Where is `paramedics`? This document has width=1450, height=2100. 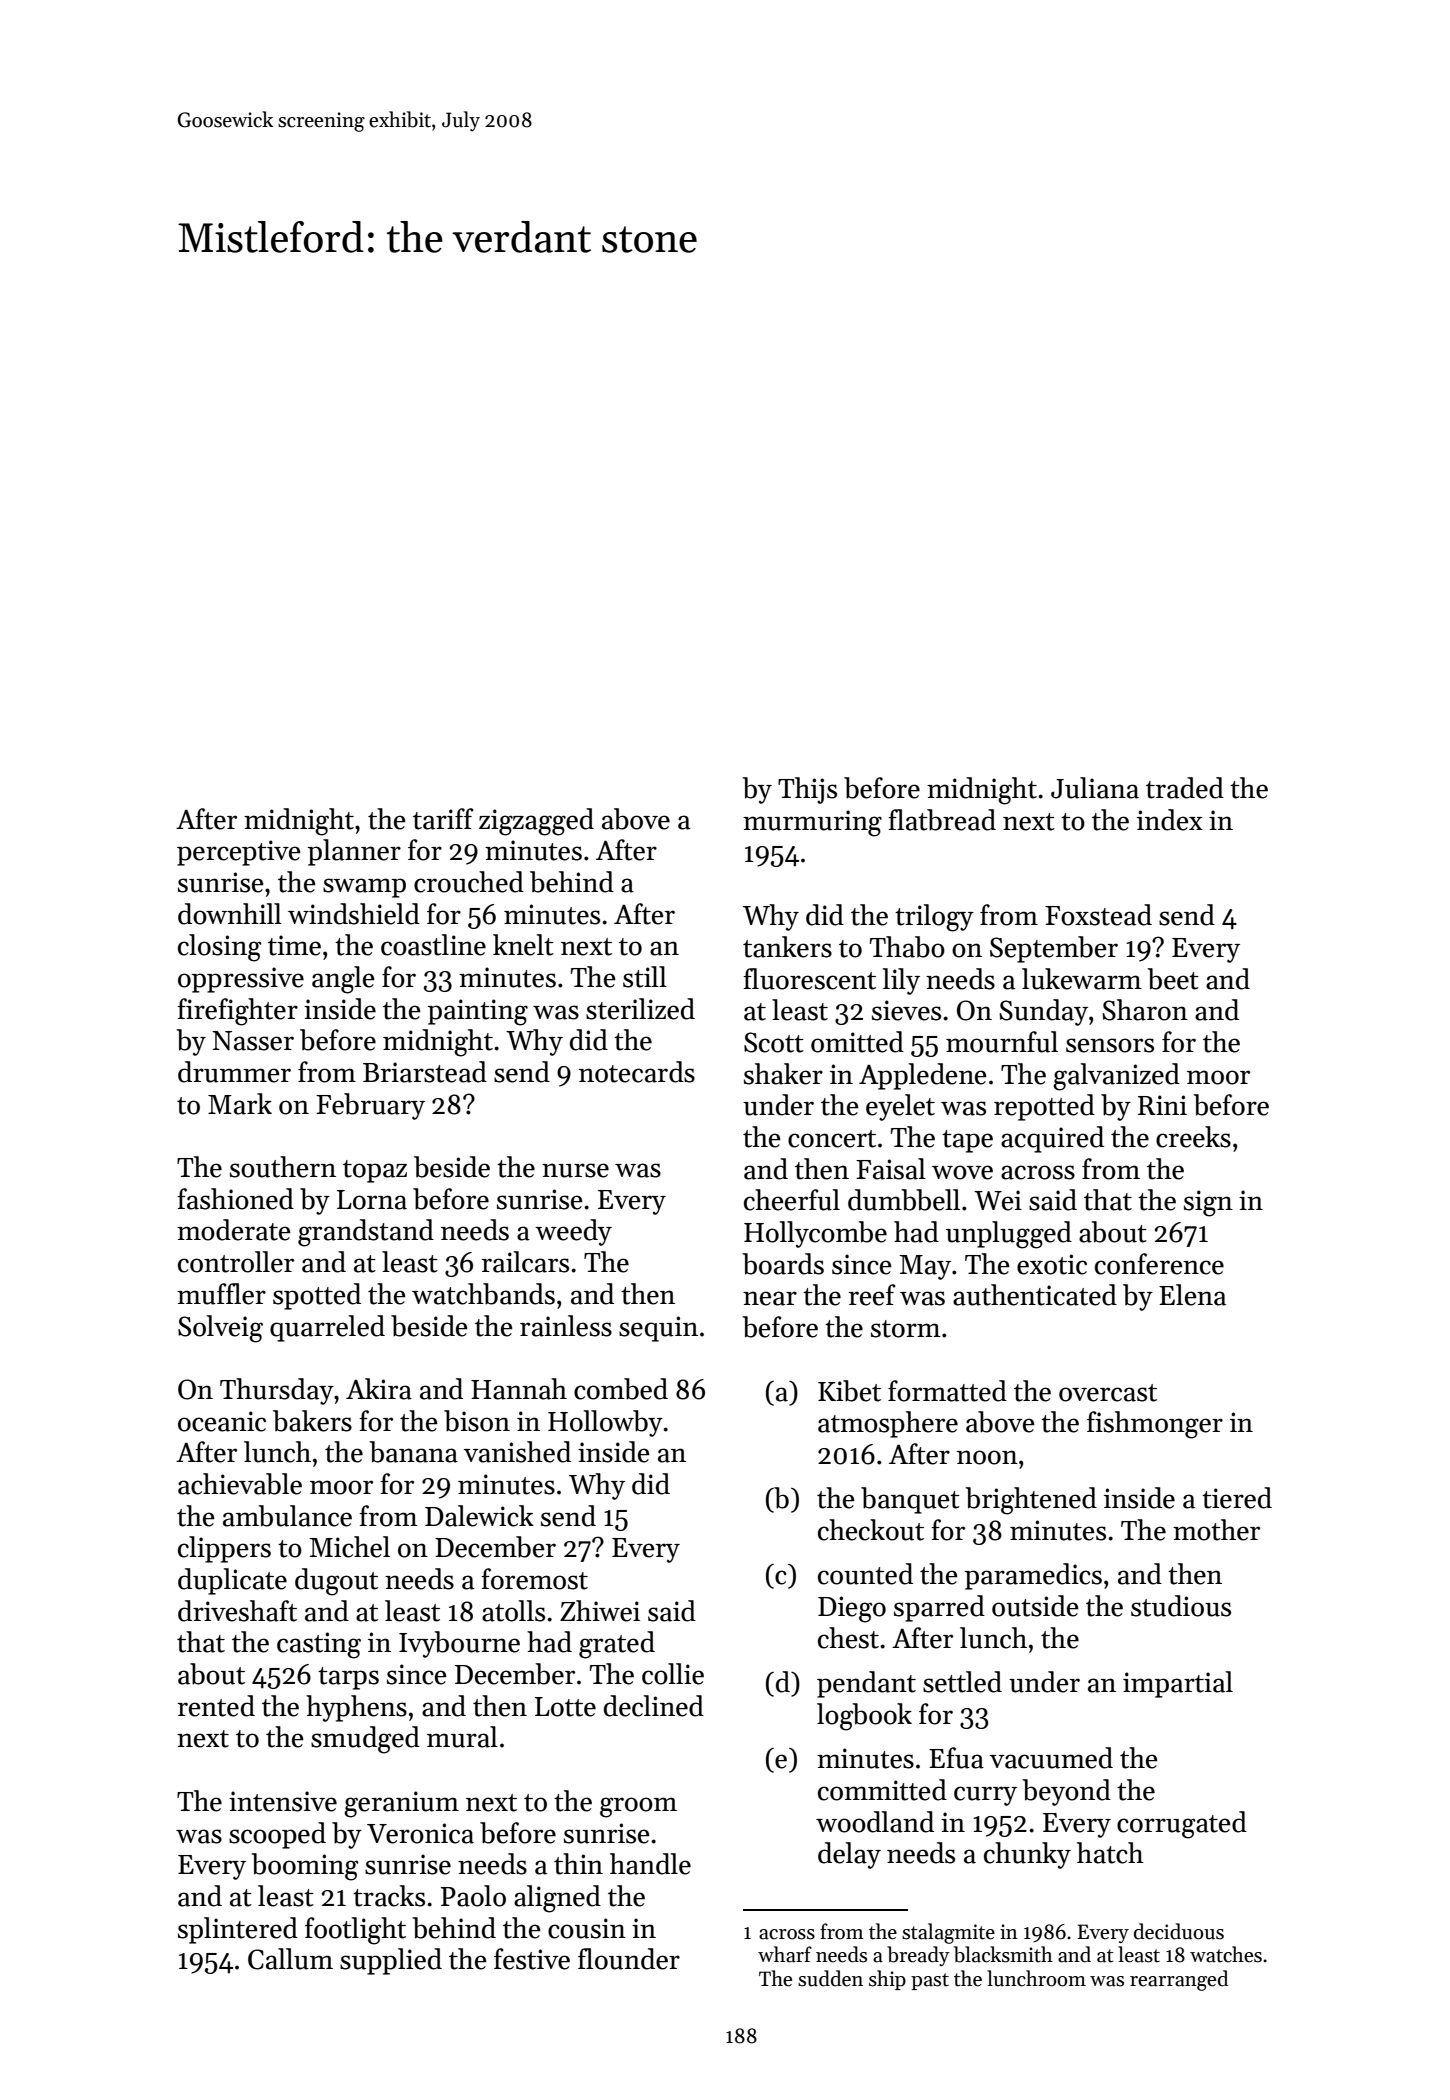 paramedics is located at coordinates (1033, 1576).
